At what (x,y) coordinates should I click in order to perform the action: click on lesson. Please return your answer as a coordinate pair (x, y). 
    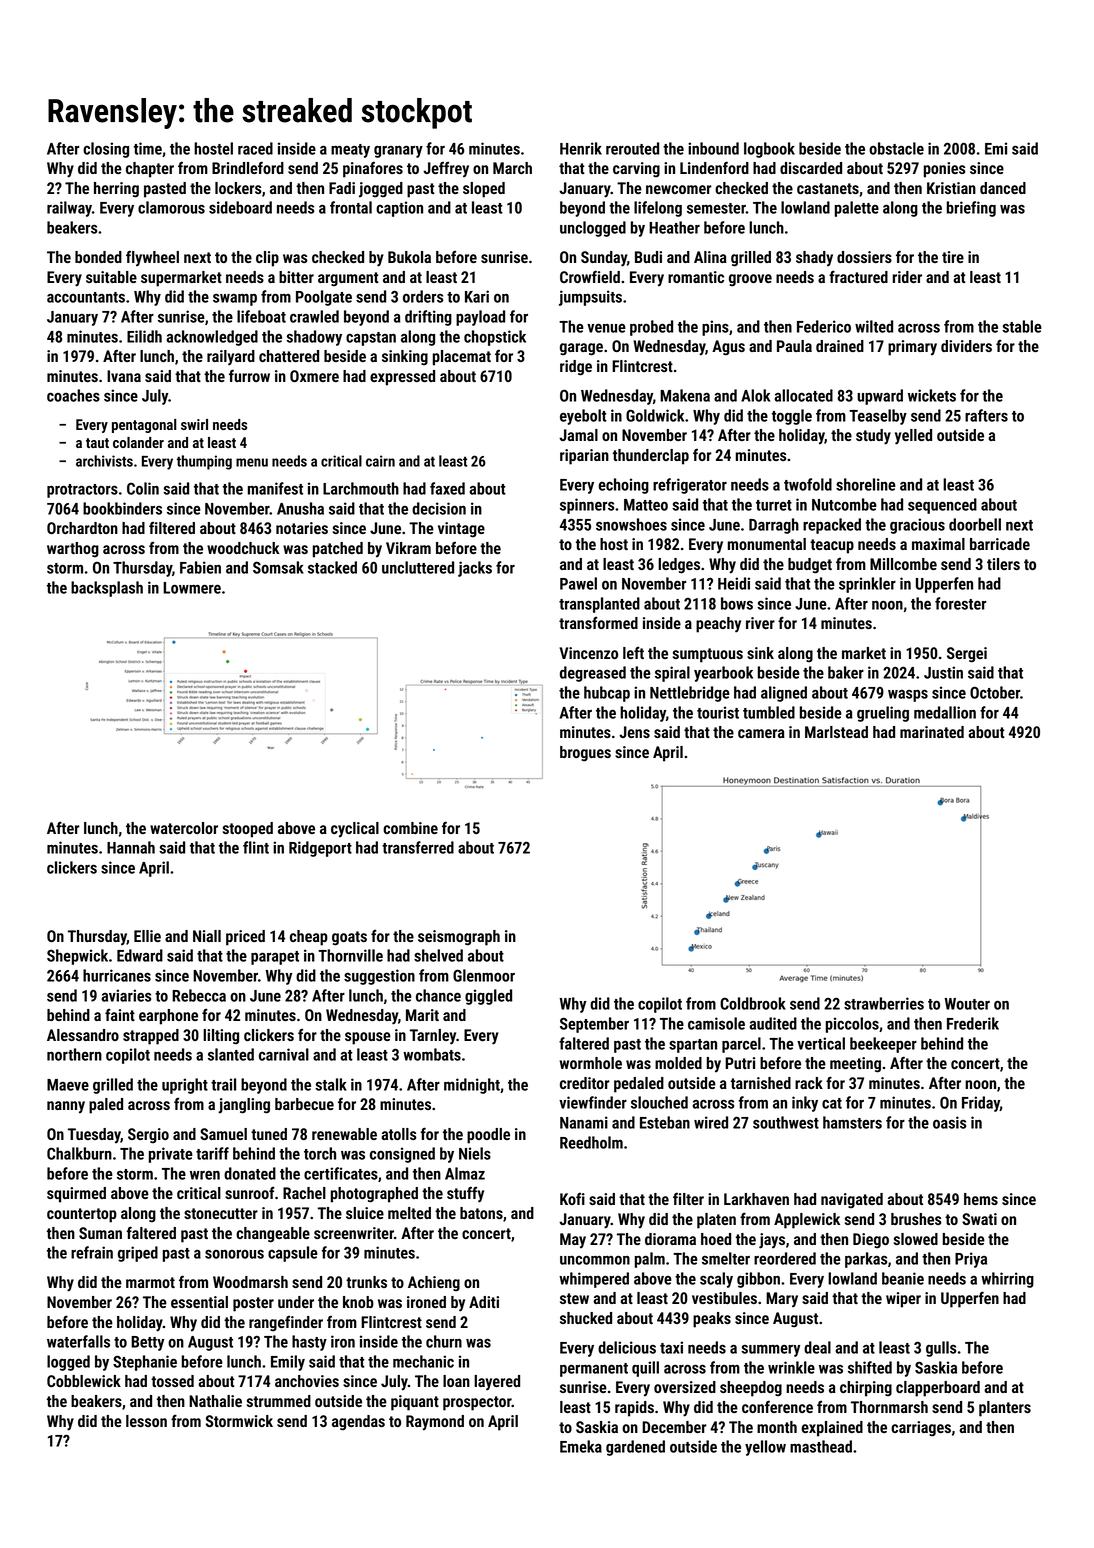
    Looking at the image, I should click on (146, 1421).
